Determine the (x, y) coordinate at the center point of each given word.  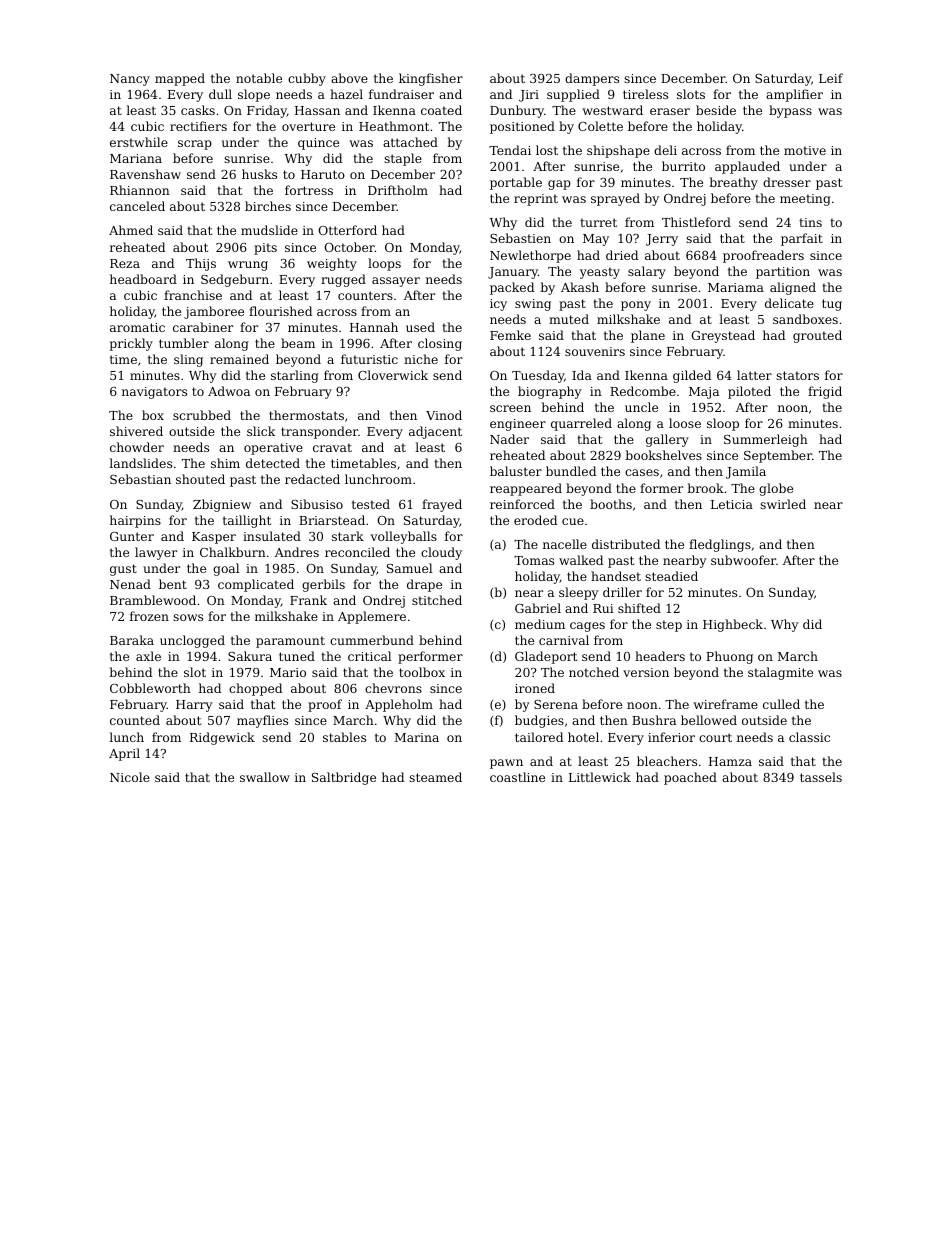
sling (188, 360)
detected (273, 463)
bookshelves (663, 455)
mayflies (262, 721)
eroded (535, 520)
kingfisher (431, 79)
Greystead (723, 336)
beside (716, 110)
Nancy (130, 80)
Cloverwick (393, 375)
